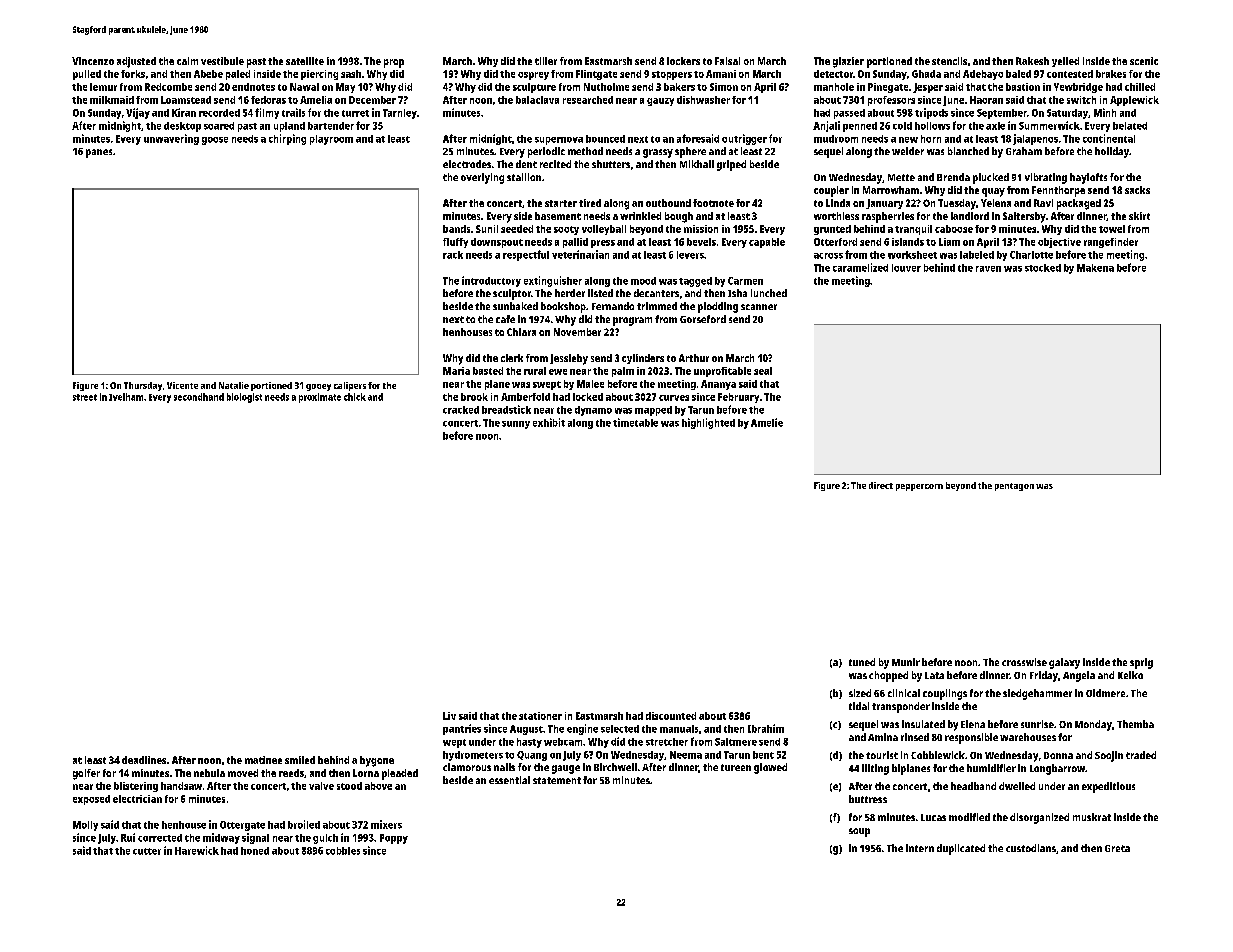  Describe the element at coordinates (906, 662) in the page. I see `Munir` at that location.
